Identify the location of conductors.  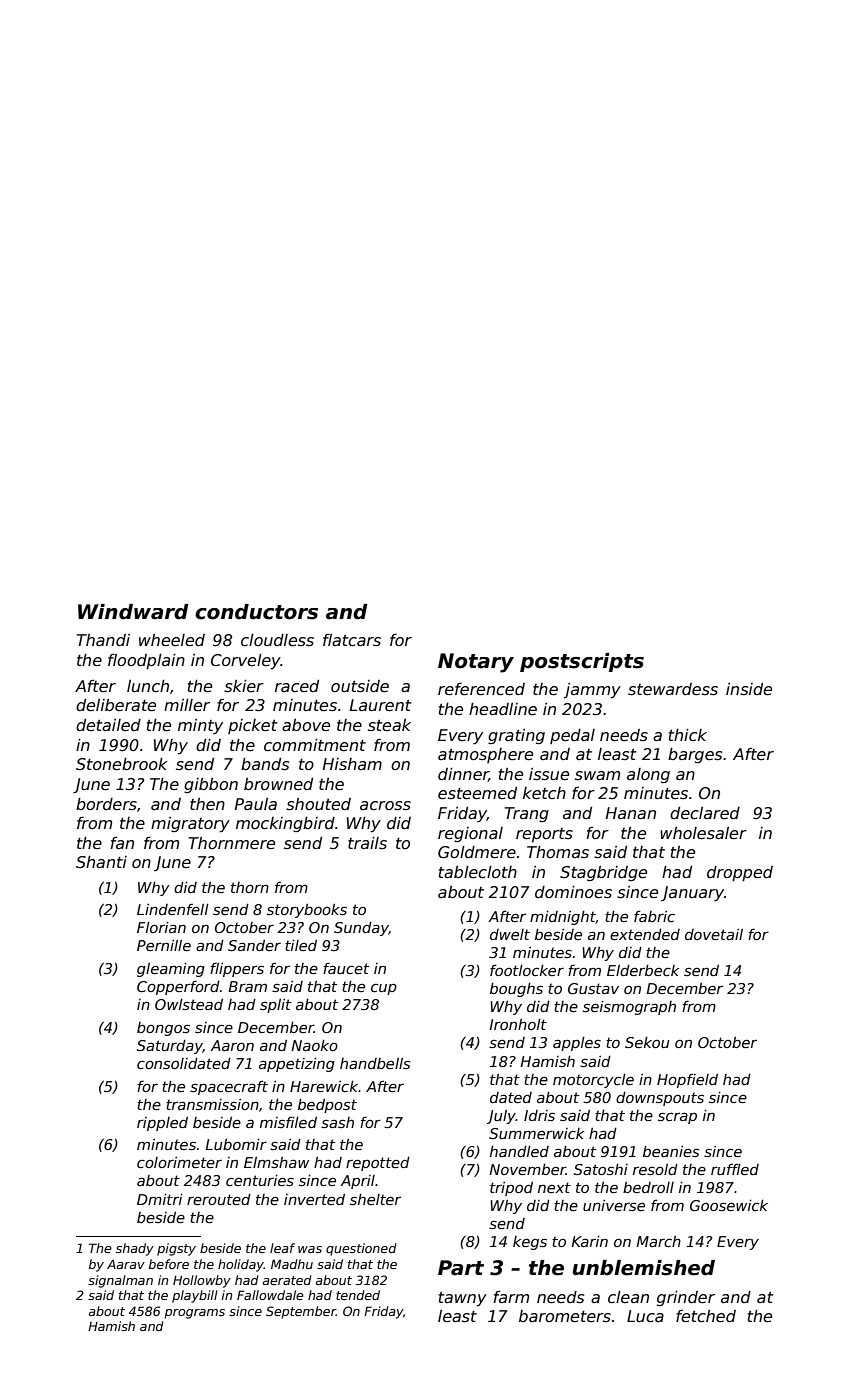
(256, 612).
